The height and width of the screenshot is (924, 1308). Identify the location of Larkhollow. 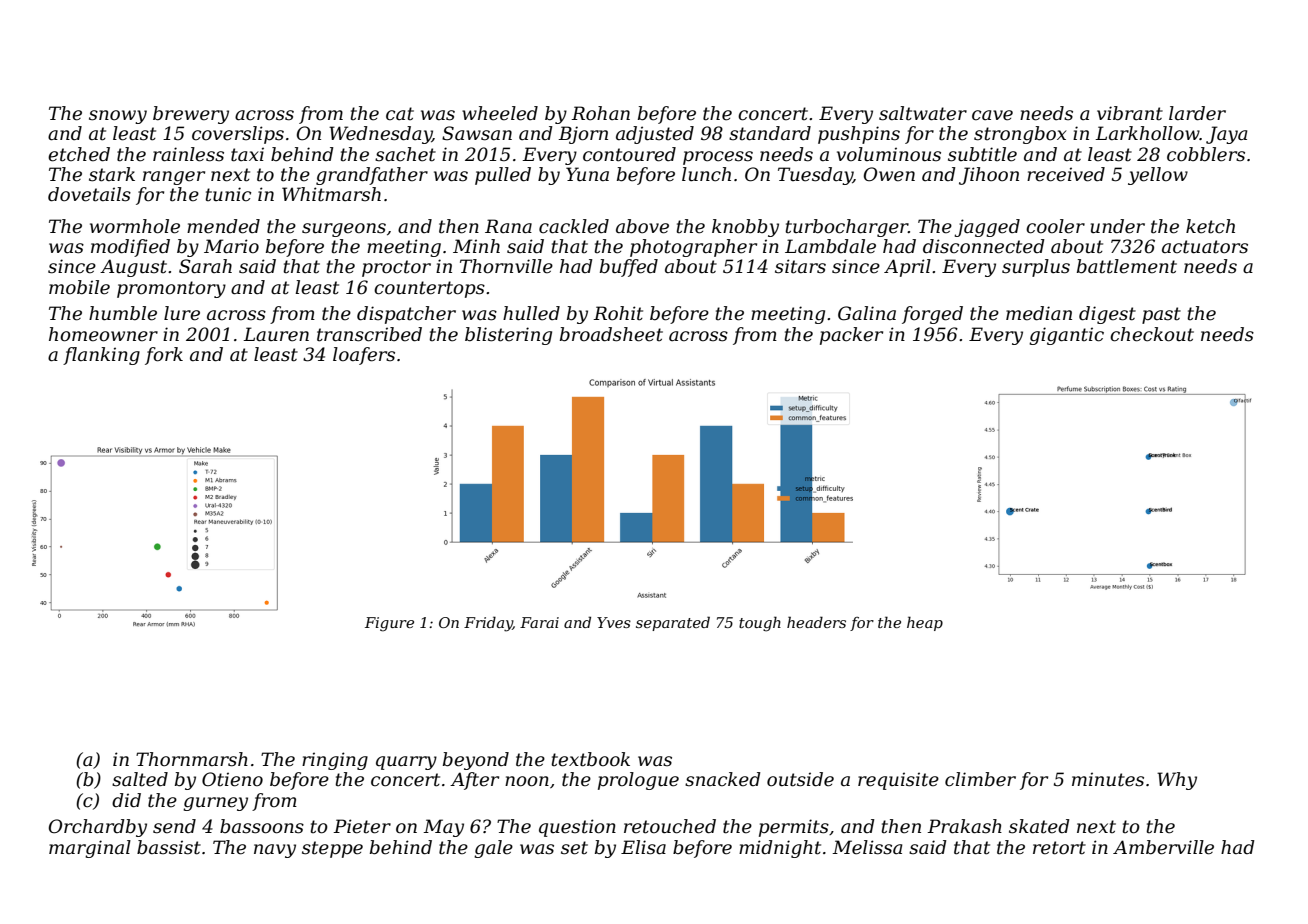
(1147, 133).
